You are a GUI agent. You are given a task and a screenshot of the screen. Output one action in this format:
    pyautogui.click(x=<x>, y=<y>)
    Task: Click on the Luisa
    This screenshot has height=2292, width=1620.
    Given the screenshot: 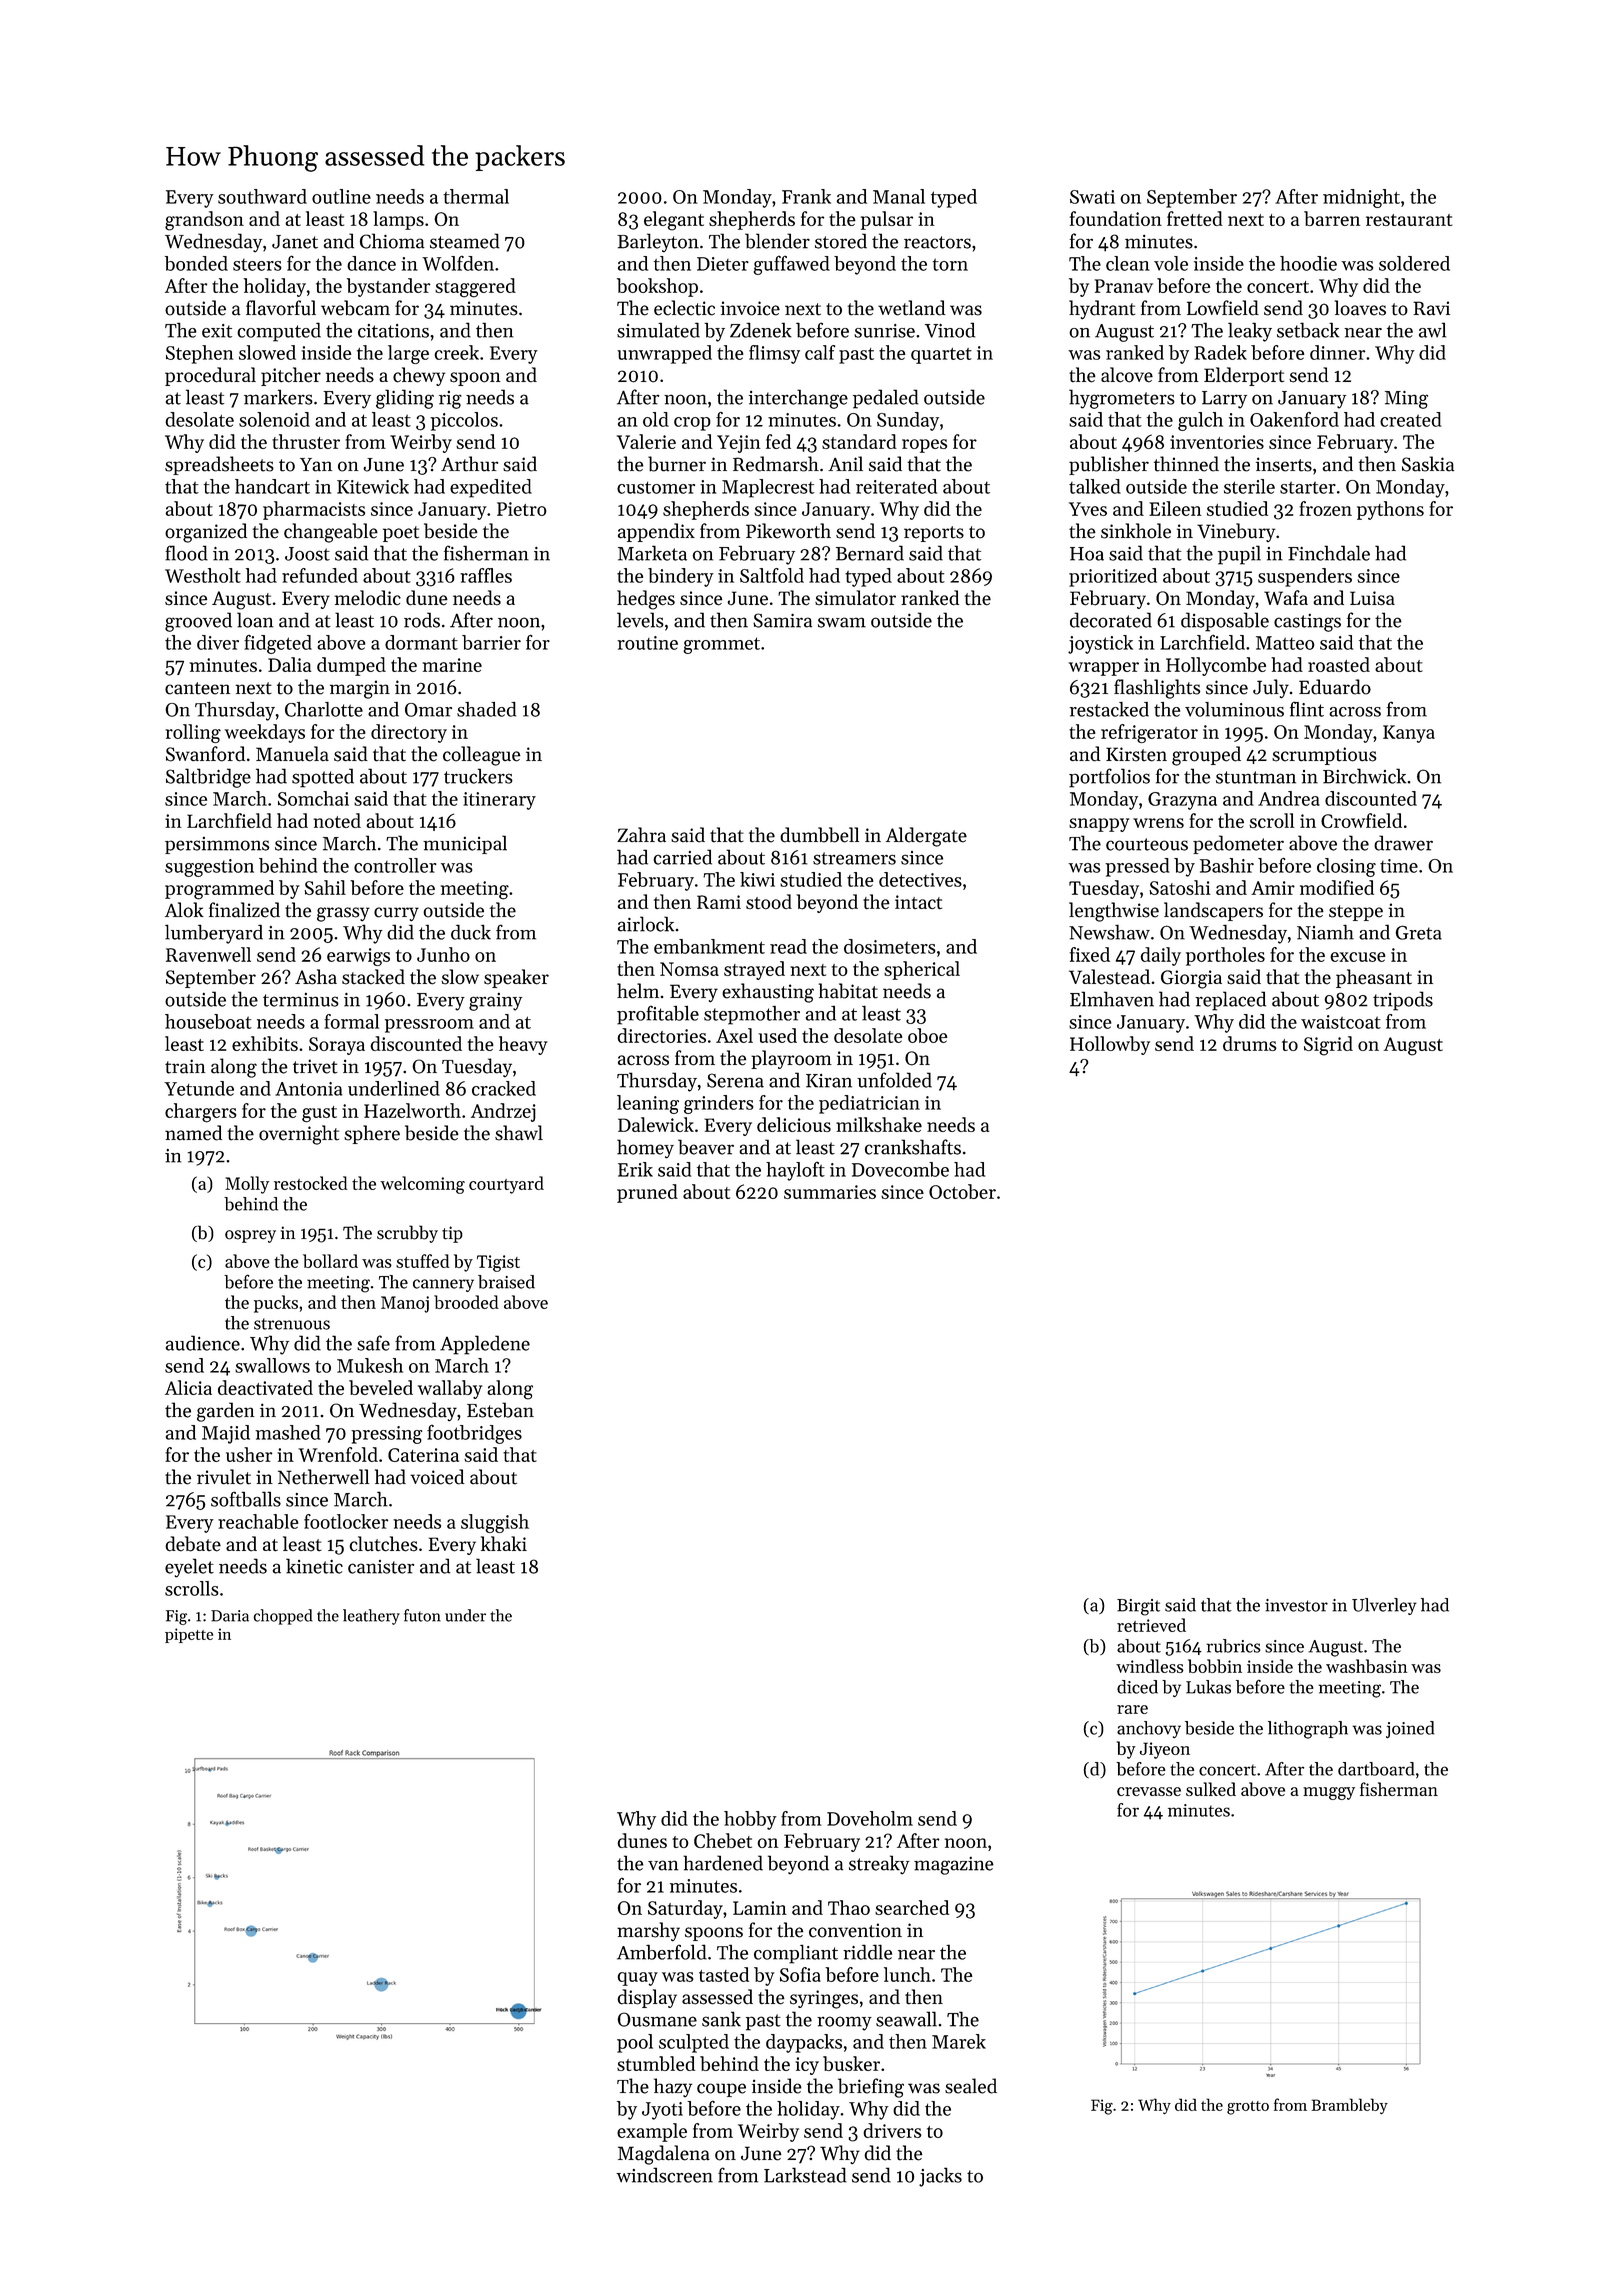 What is the action you would take?
    pyautogui.click(x=1372, y=598)
